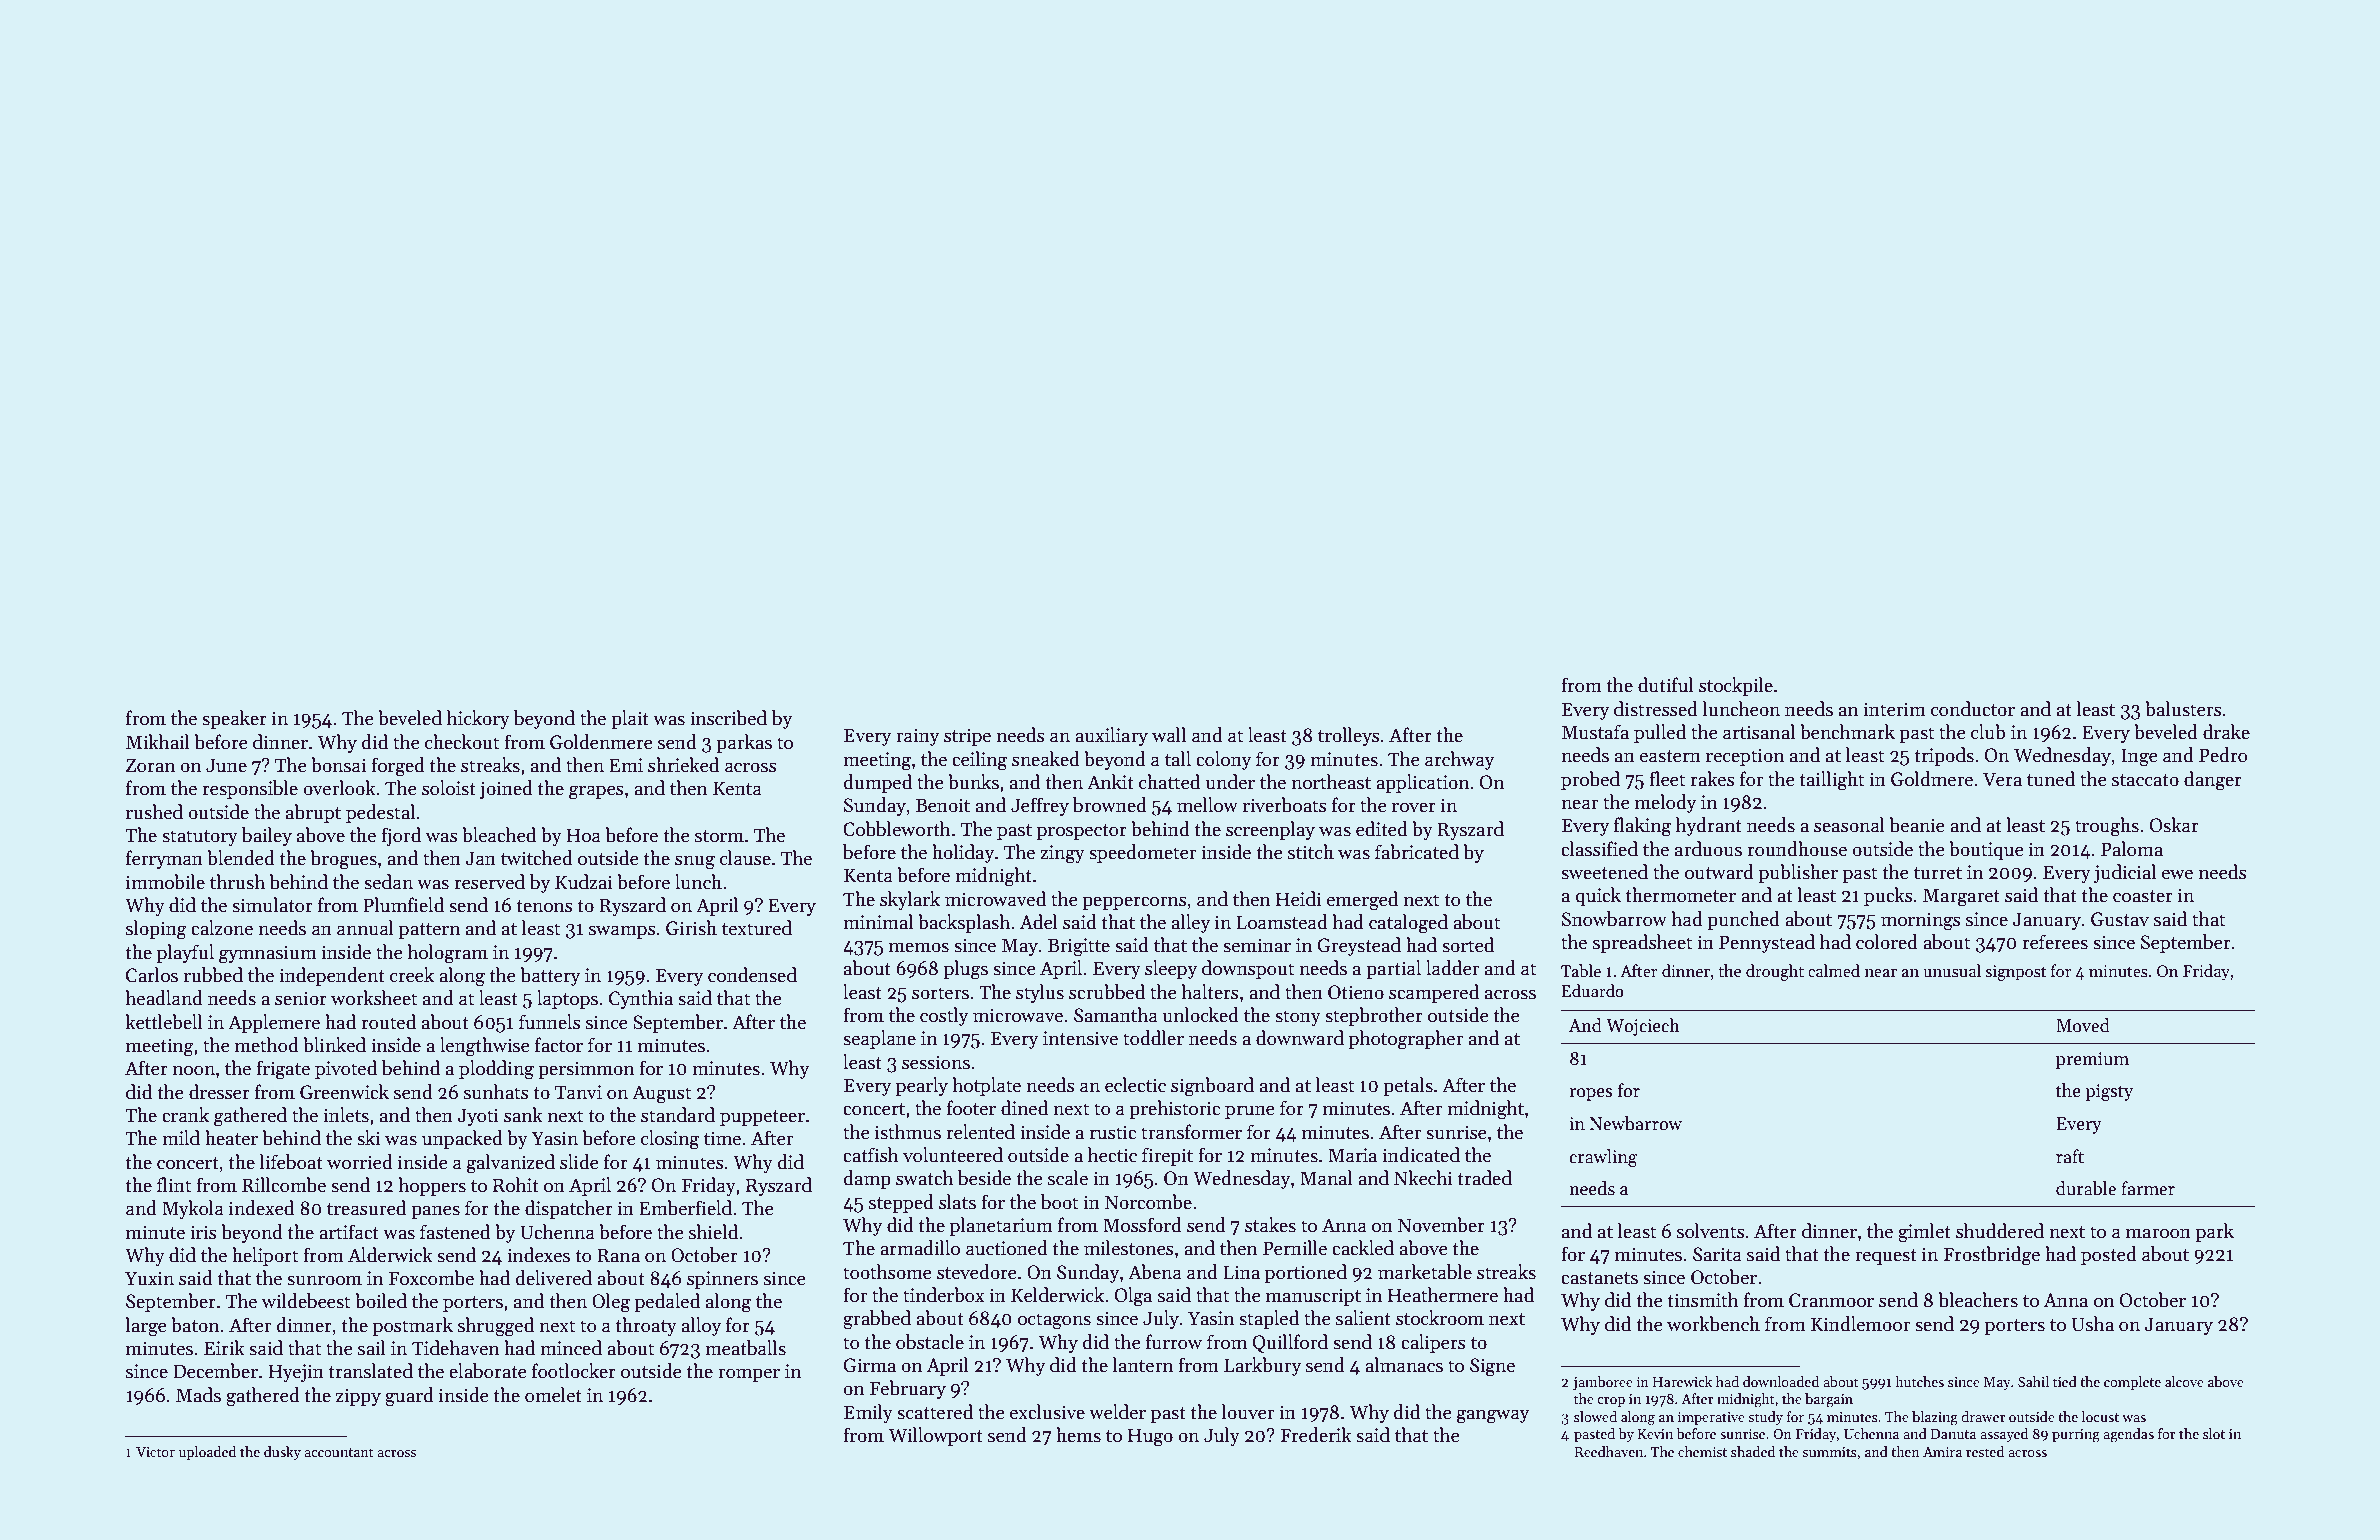  Describe the element at coordinates (215, 1371) in the image. I see `December` at that location.
